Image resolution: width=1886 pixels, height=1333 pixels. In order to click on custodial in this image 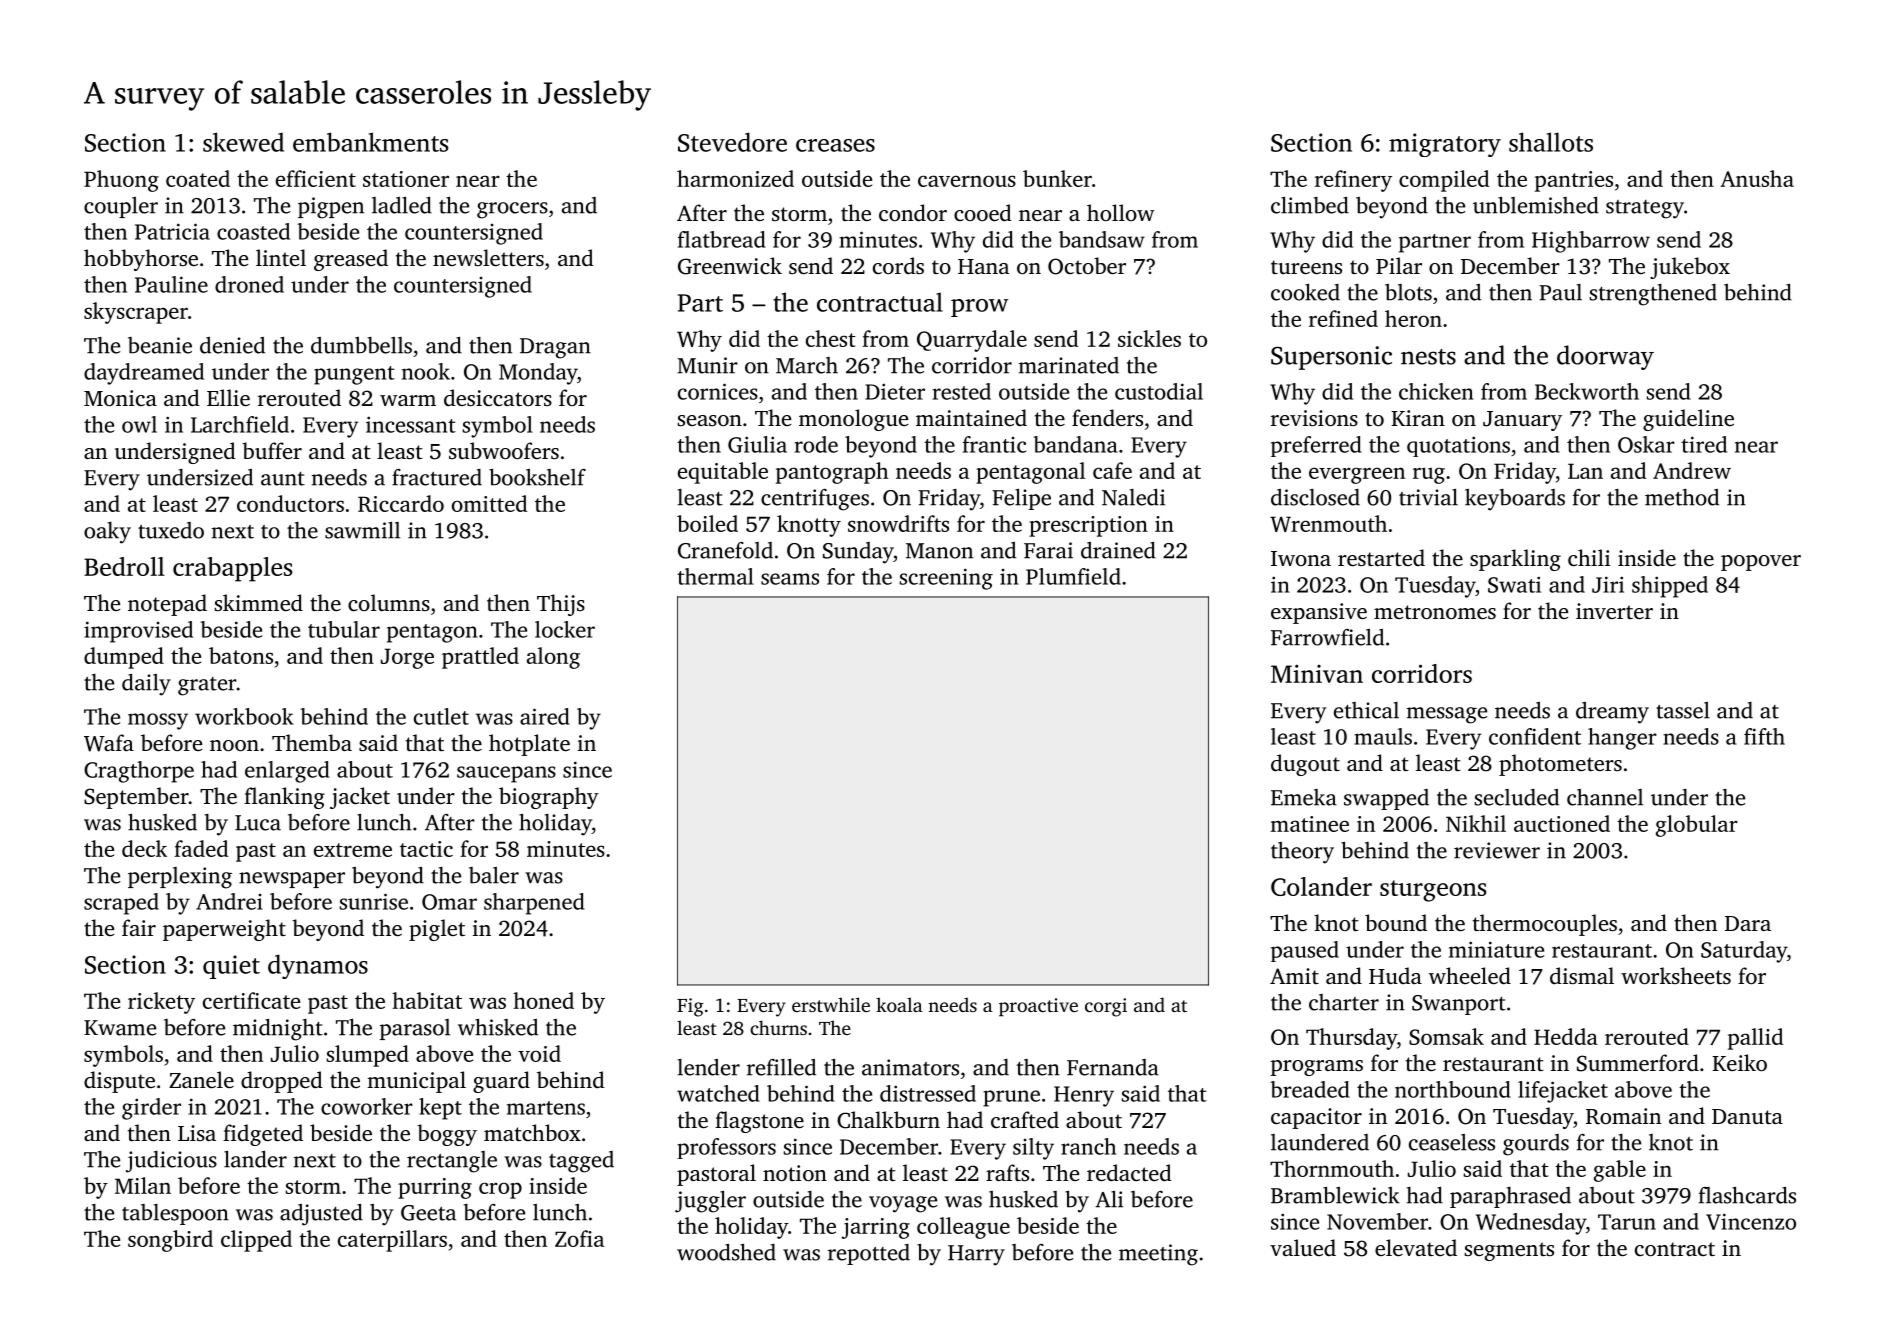, I will do `click(1159, 391)`.
